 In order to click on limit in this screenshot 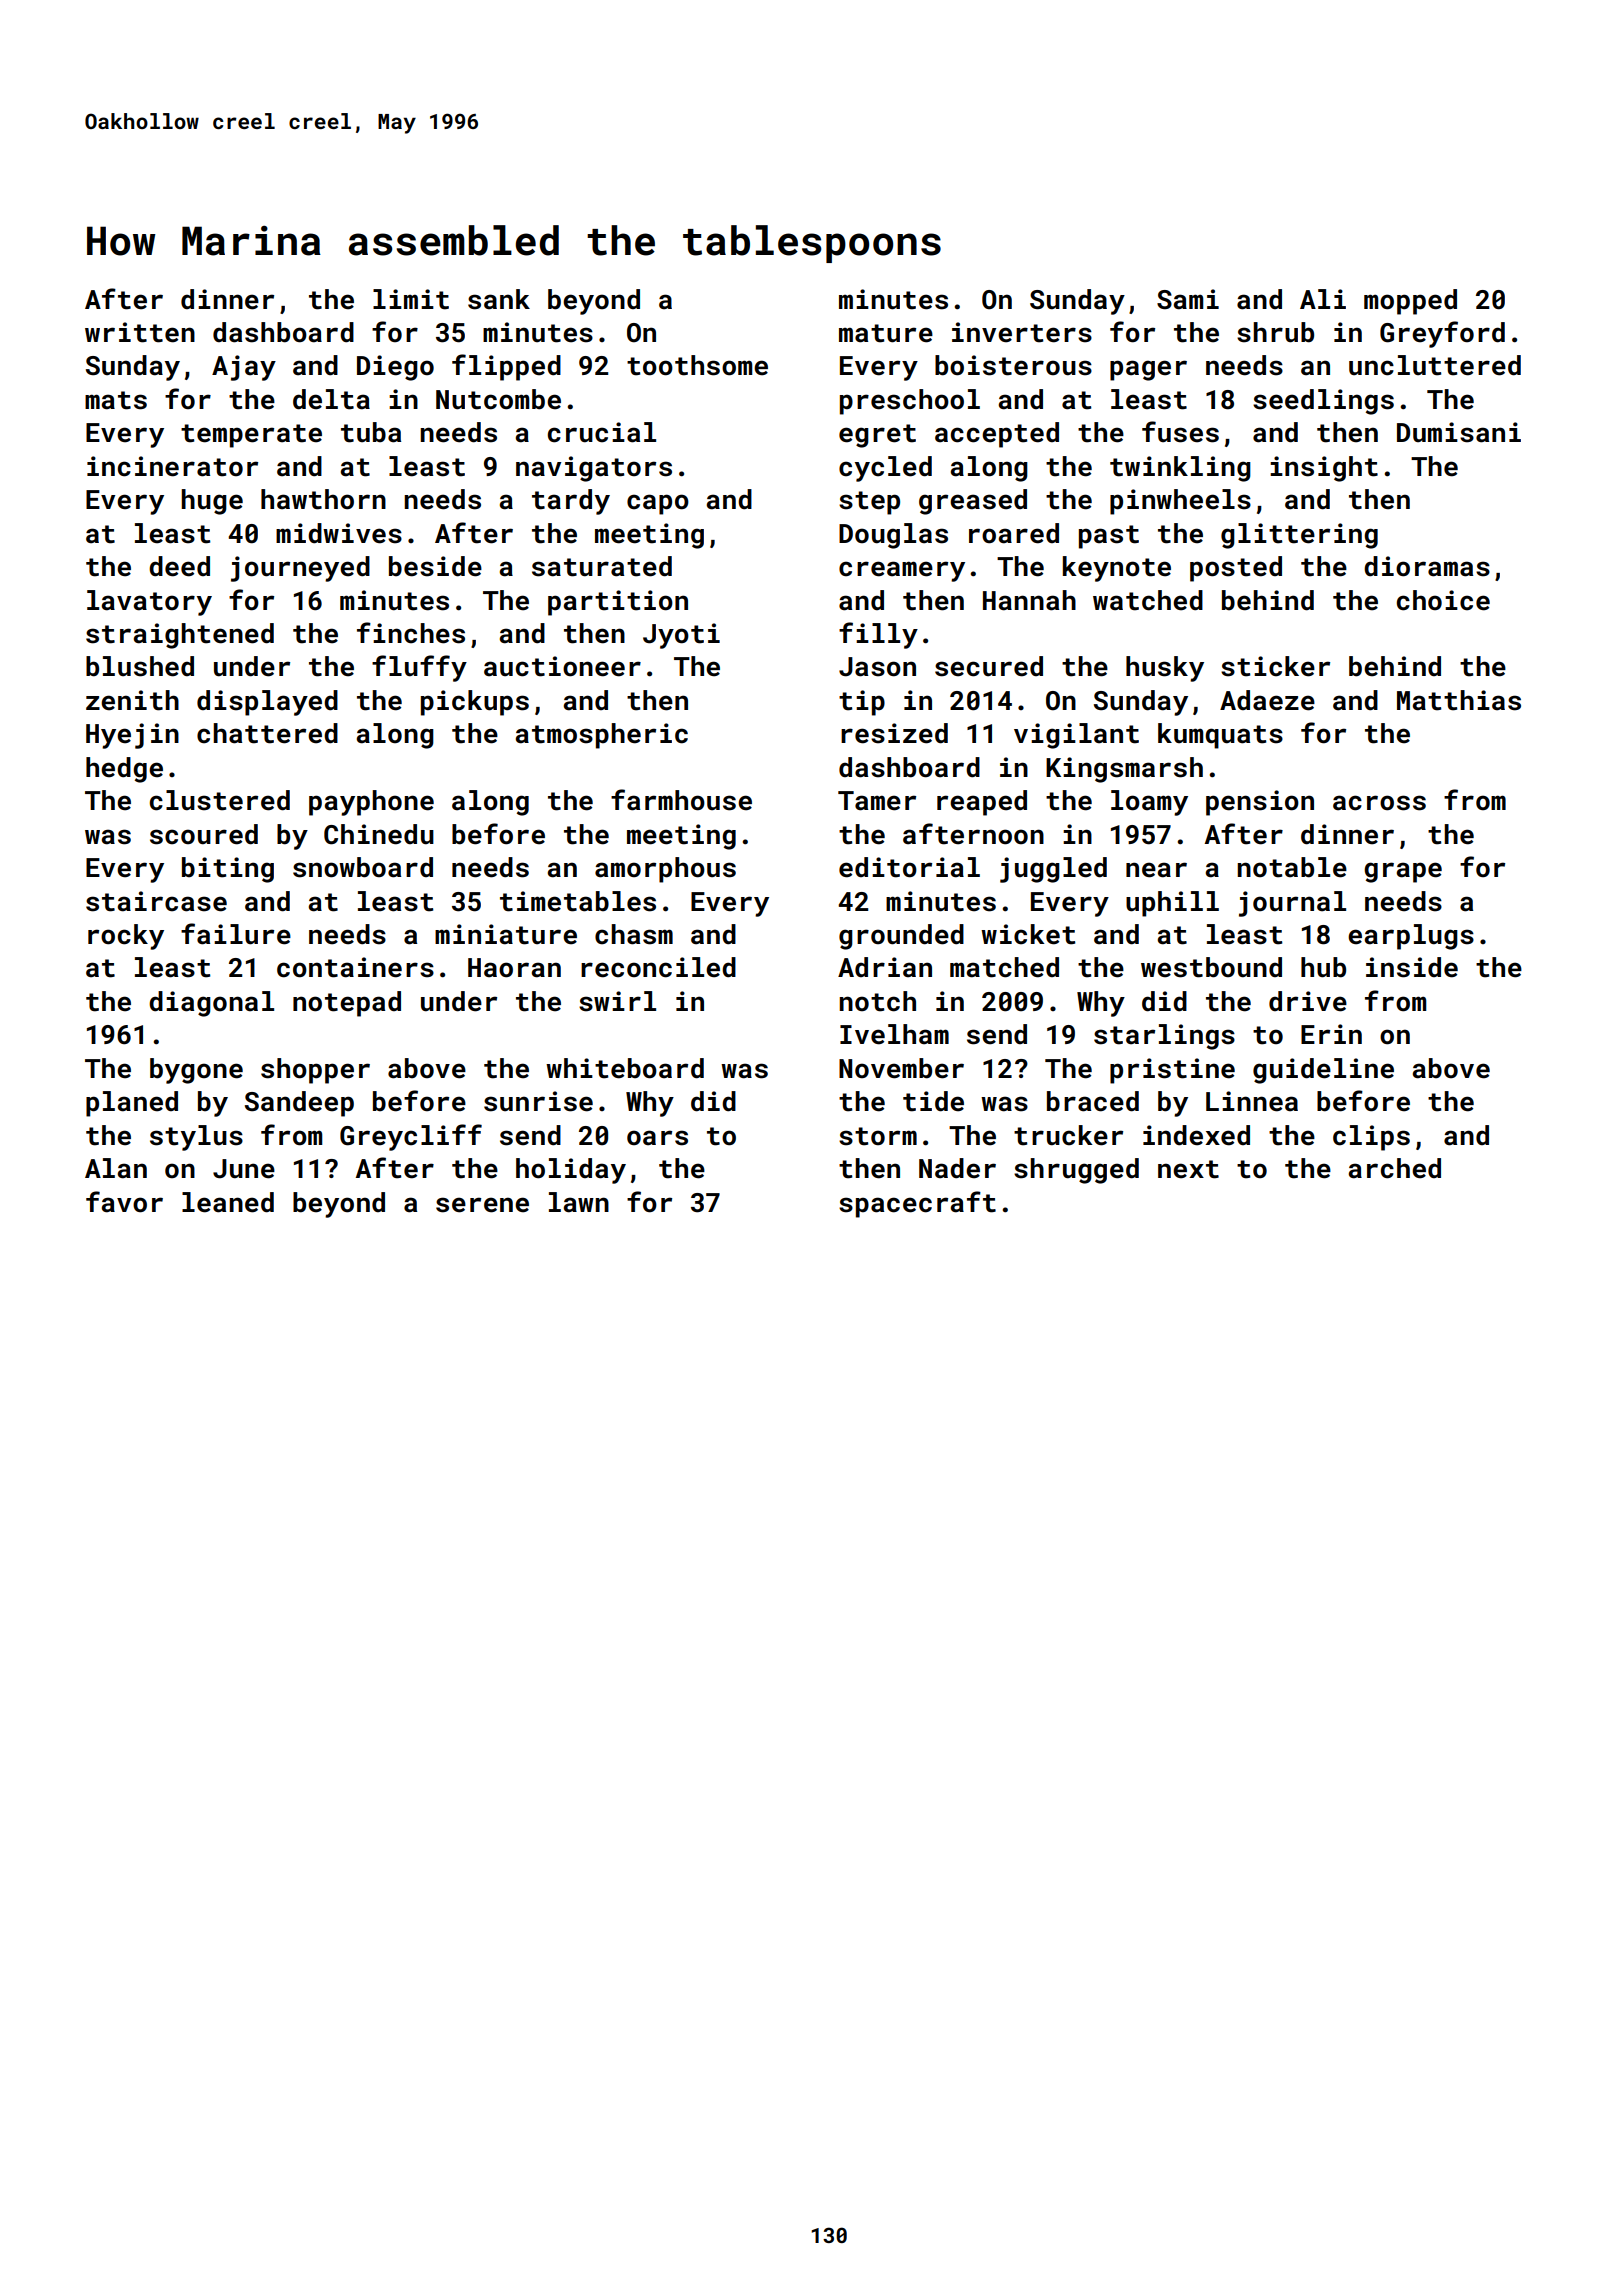, I will do `click(411, 299)`.
